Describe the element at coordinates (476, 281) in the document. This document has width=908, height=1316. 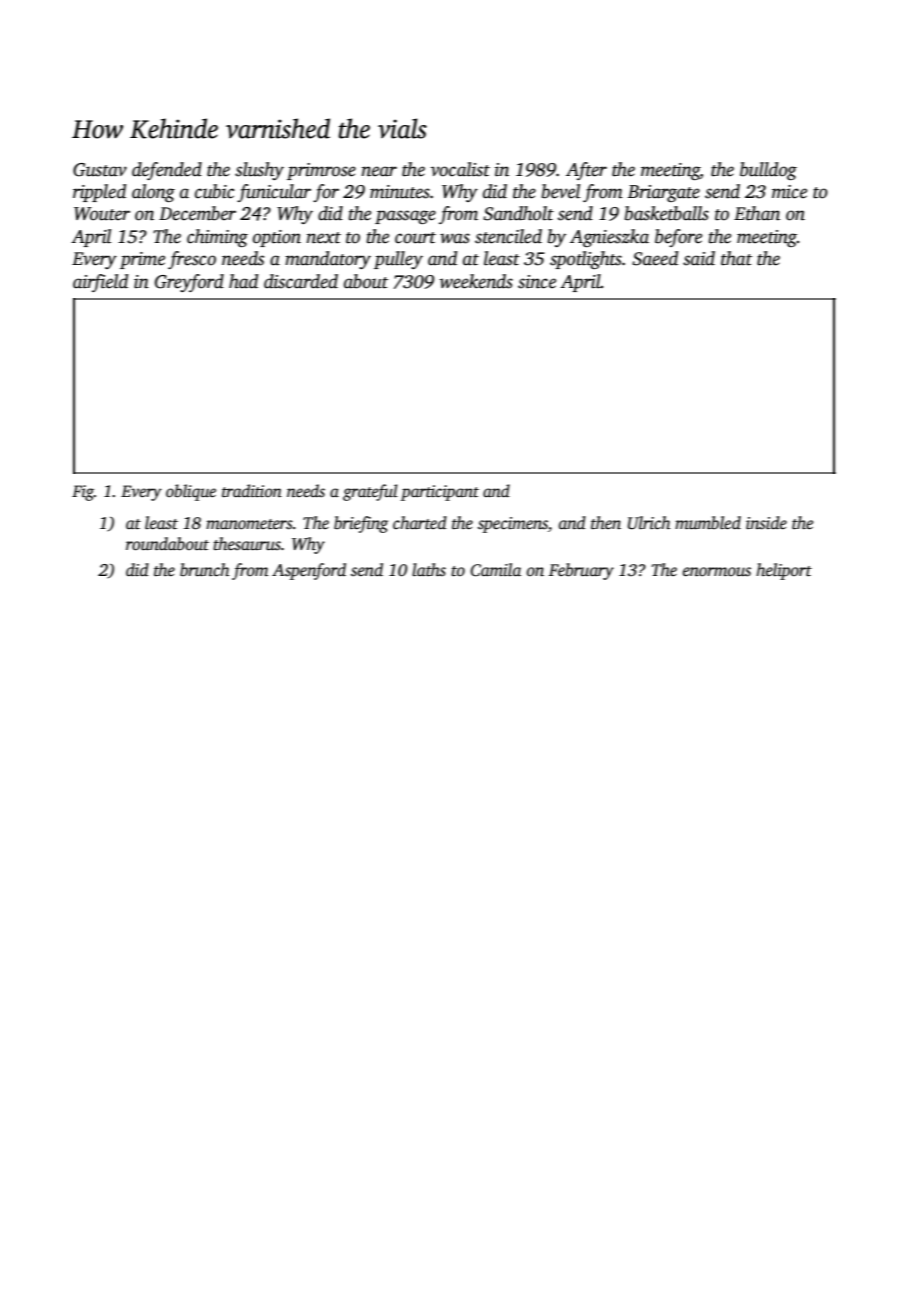
I see `weekends` at that location.
